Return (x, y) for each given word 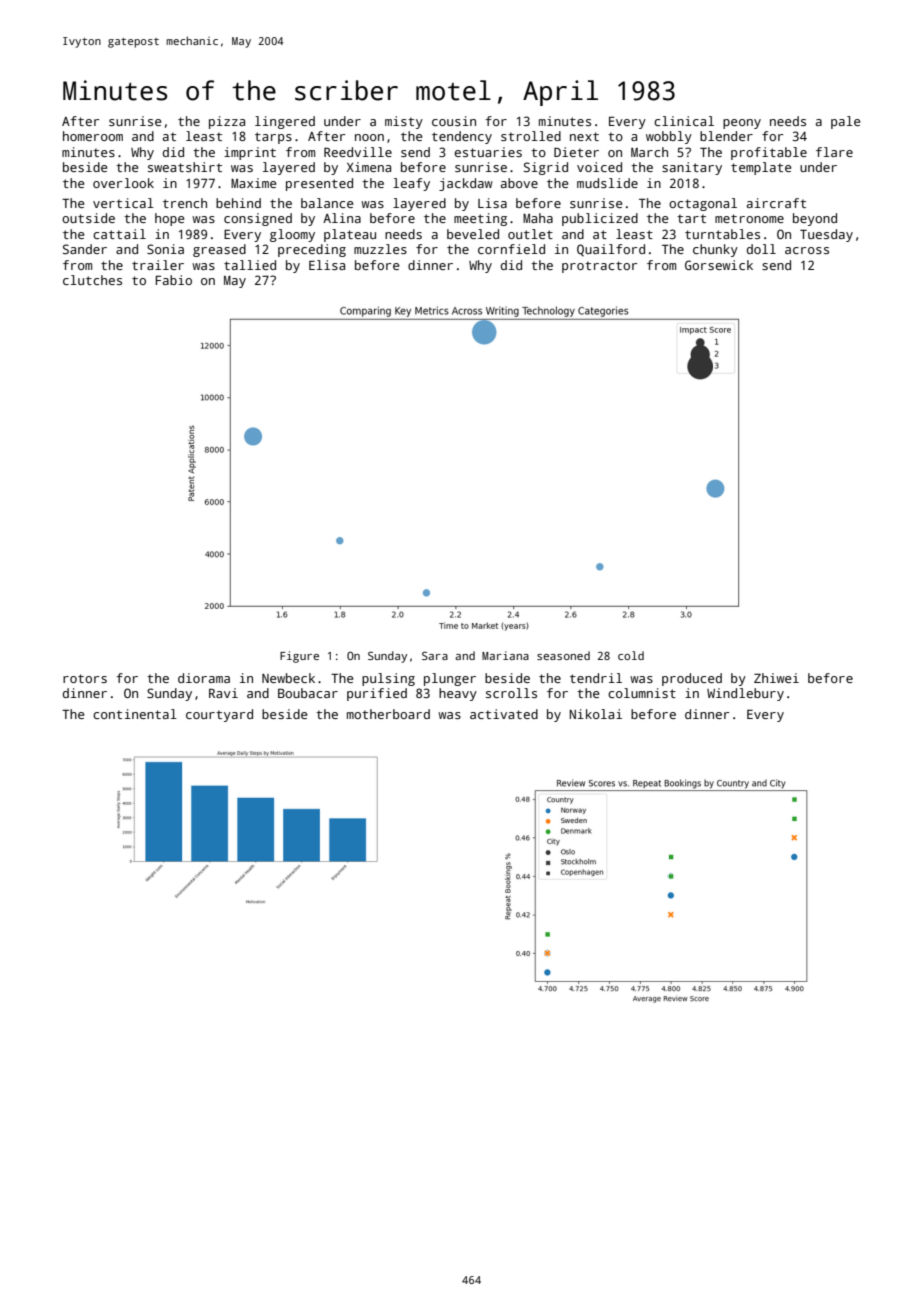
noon (369, 137)
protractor (599, 267)
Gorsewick (719, 265)
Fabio (174, 280)
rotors (85, 678)
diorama (204, 678)
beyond (815, 219)
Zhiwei (776, 678)
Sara (435, 655)
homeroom (93, 136)
